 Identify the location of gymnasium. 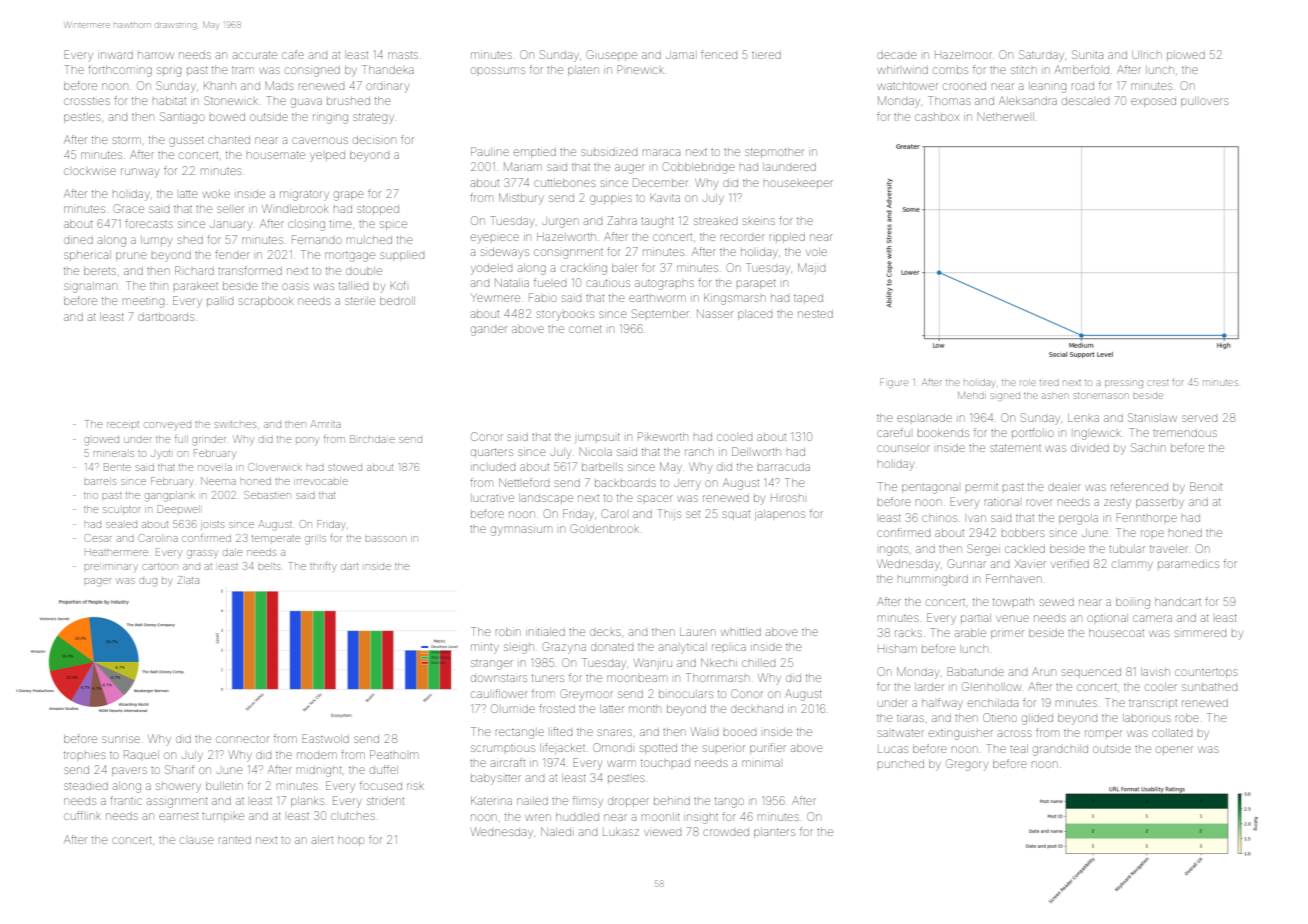
(521, 531).
